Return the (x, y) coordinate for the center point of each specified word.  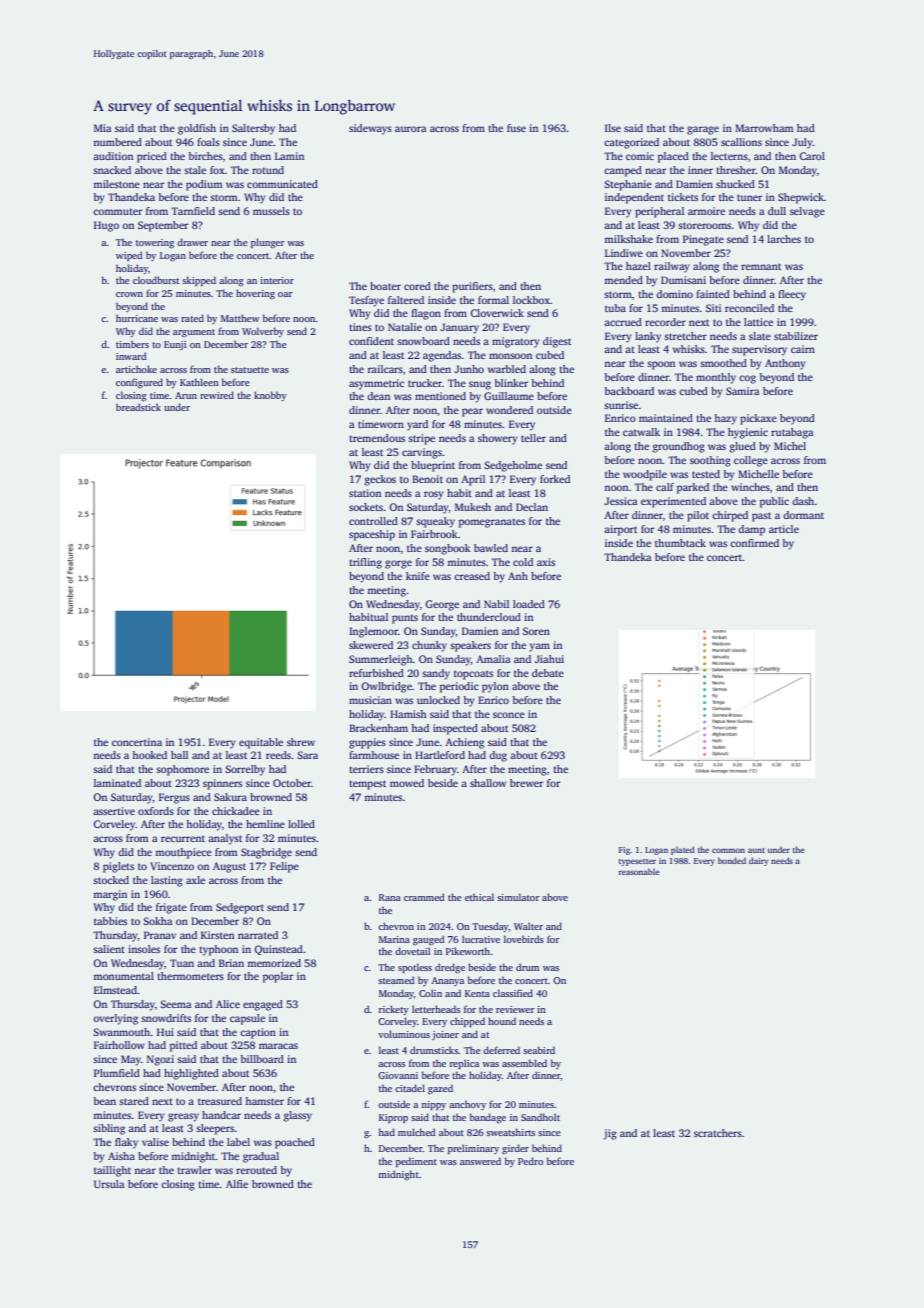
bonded (732, 860)
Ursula (109, 1184)
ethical (479, 897)
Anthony (785, 364)
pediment (416, 1162)
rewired (217, 395)
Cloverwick (497, 313)
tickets (683, 197)
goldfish (197, 129)
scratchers (718, 1133)
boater (385, 286)
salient (109, 949)
